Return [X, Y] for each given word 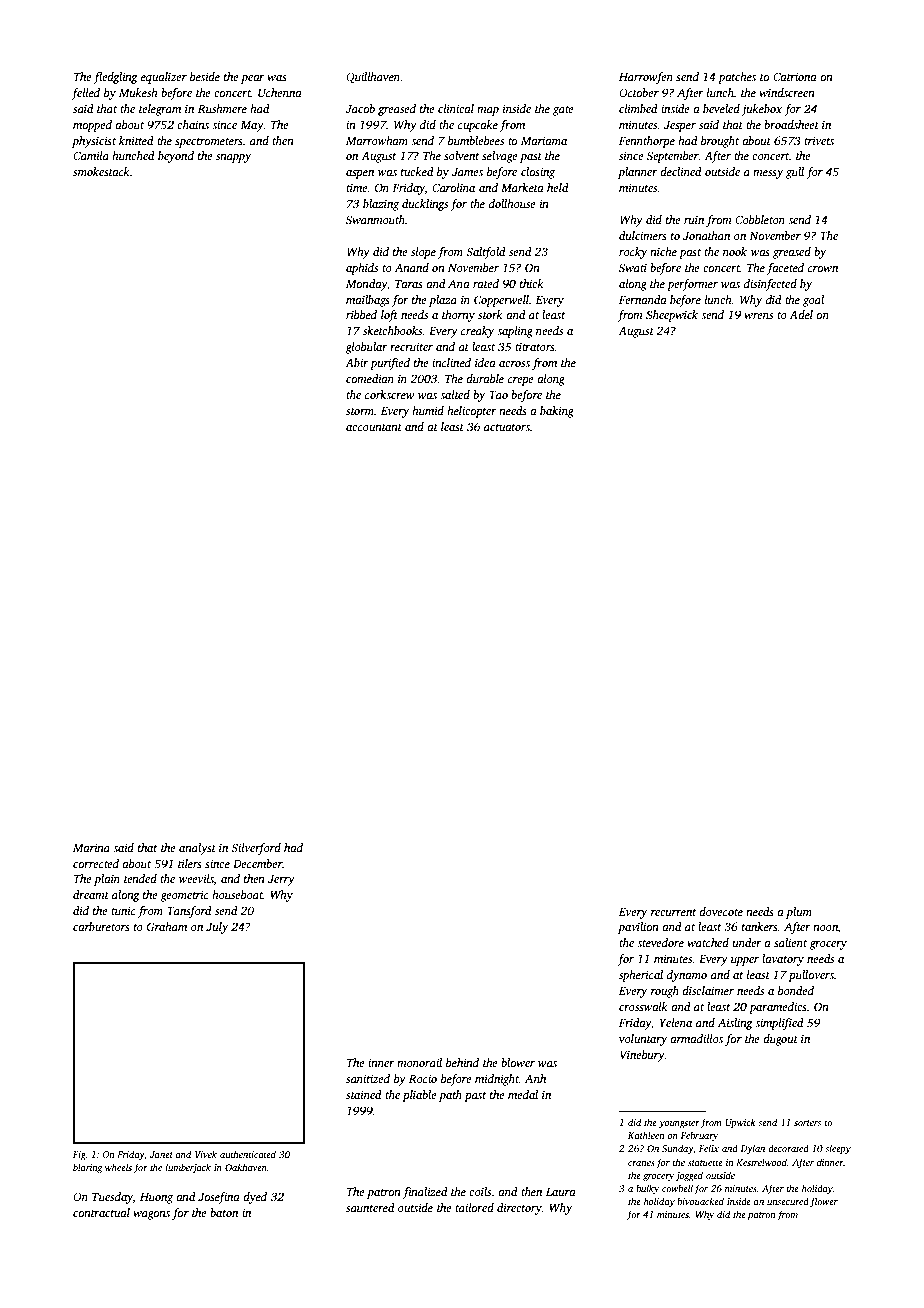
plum [799, 913]
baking [557, 412]
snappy [233, 158]
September [673, 157]
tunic [123, 910]
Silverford [256, 849]
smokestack [101, 171]
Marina [91, 847]
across [514, 364]
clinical [456, 108]
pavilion [638, 928]
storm [360, 411]
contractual [101, 1212]
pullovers [811, 976]
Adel [801, 314]
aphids [362, 269]
